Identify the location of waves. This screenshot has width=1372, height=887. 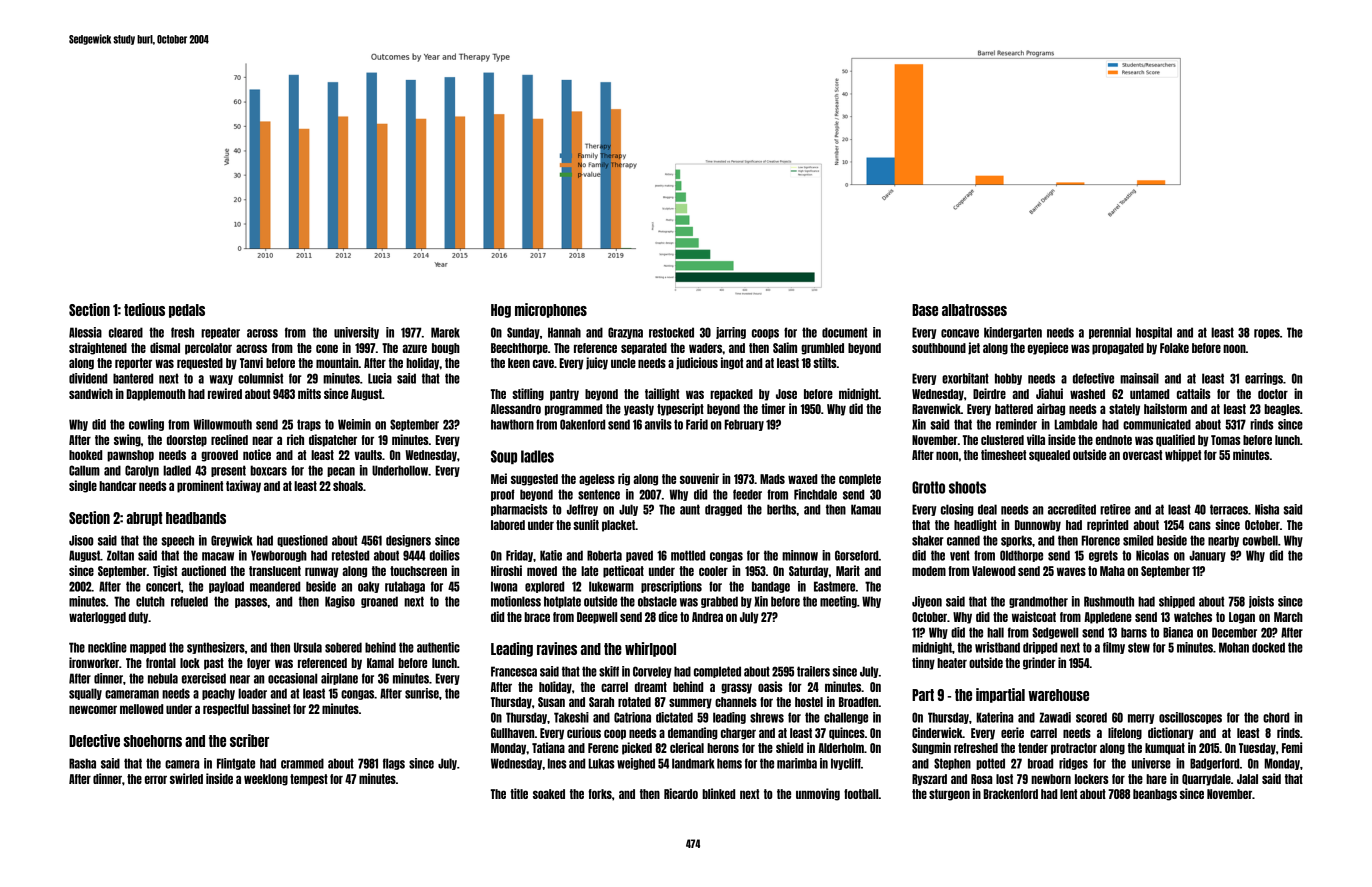
(1071, 571).
